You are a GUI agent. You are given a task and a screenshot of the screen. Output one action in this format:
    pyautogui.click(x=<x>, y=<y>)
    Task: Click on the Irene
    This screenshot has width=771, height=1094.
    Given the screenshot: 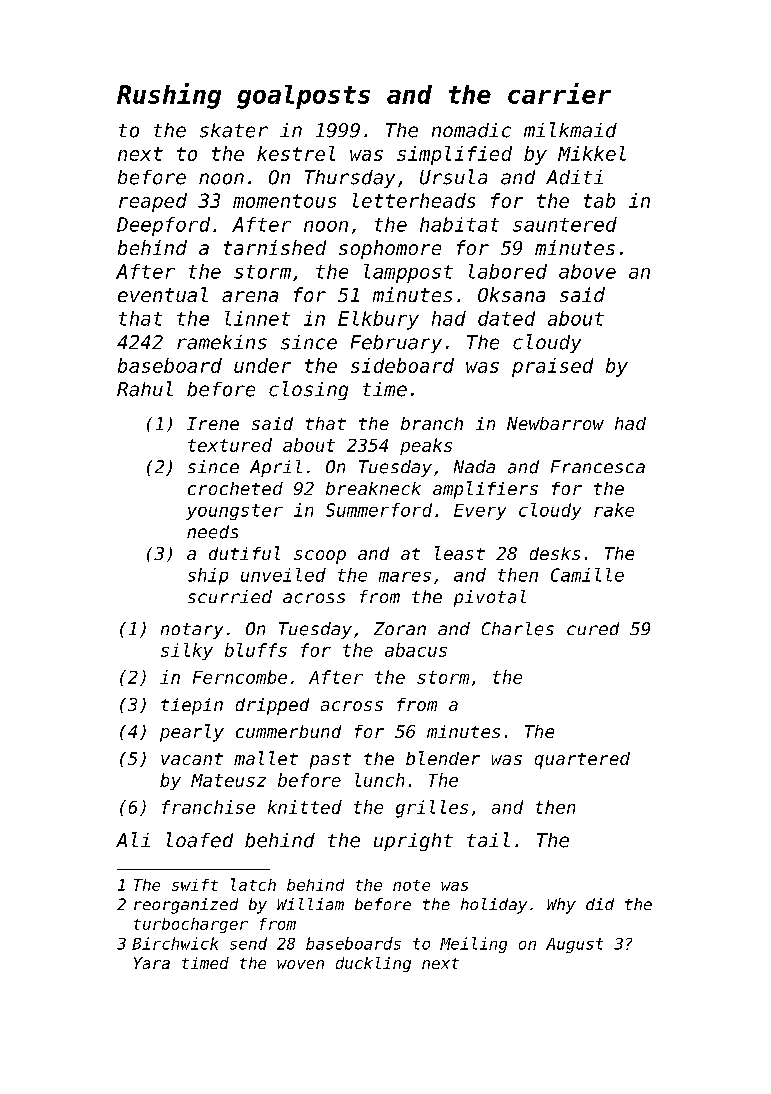 What is the action you would take?
    pyautogui.click(x=213, y=423)
